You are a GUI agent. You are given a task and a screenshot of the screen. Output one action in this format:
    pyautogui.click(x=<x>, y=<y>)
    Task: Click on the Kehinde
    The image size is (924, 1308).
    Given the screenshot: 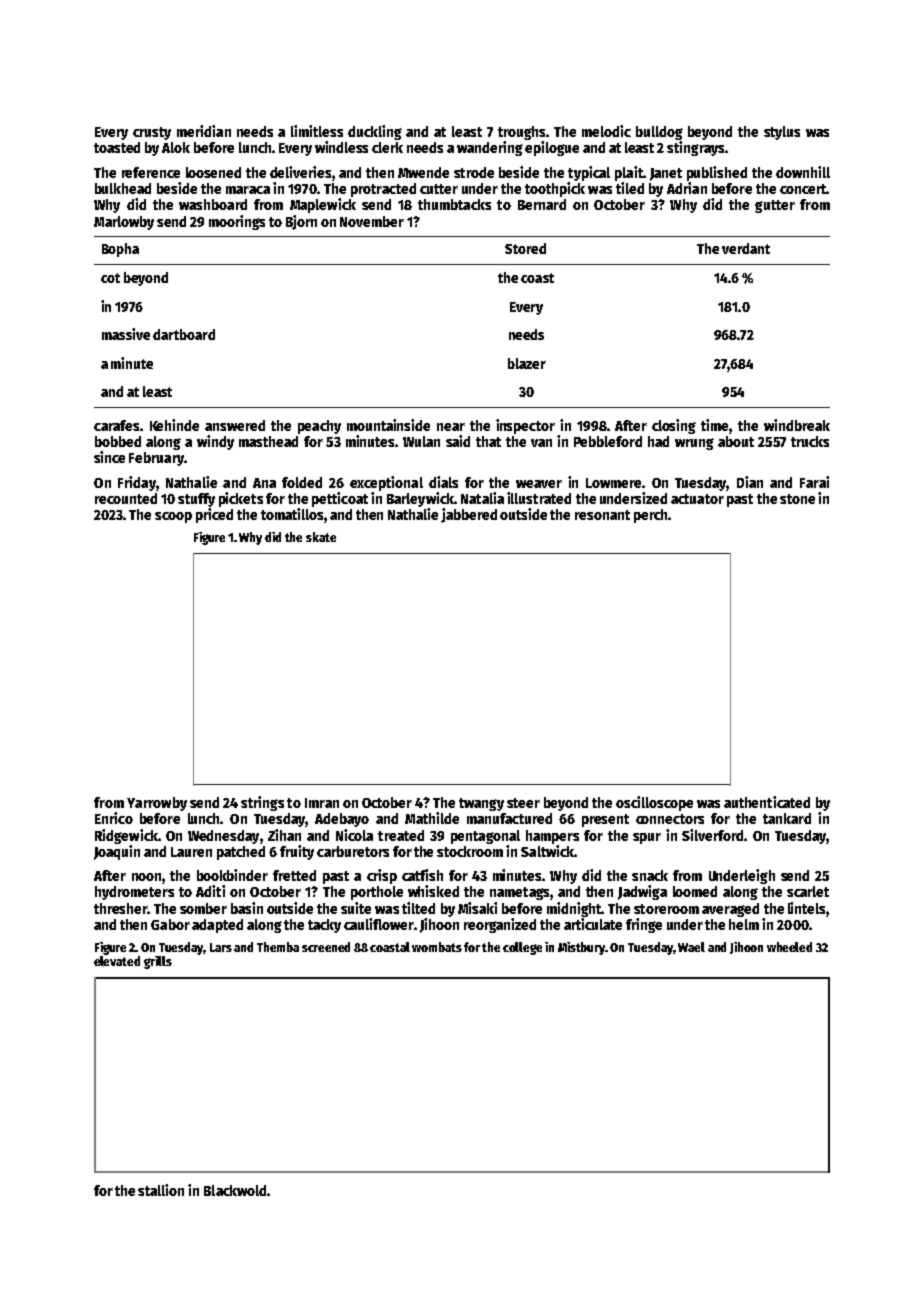 What is the action you would take?
    pyautogui.click(x=174, y=425)
